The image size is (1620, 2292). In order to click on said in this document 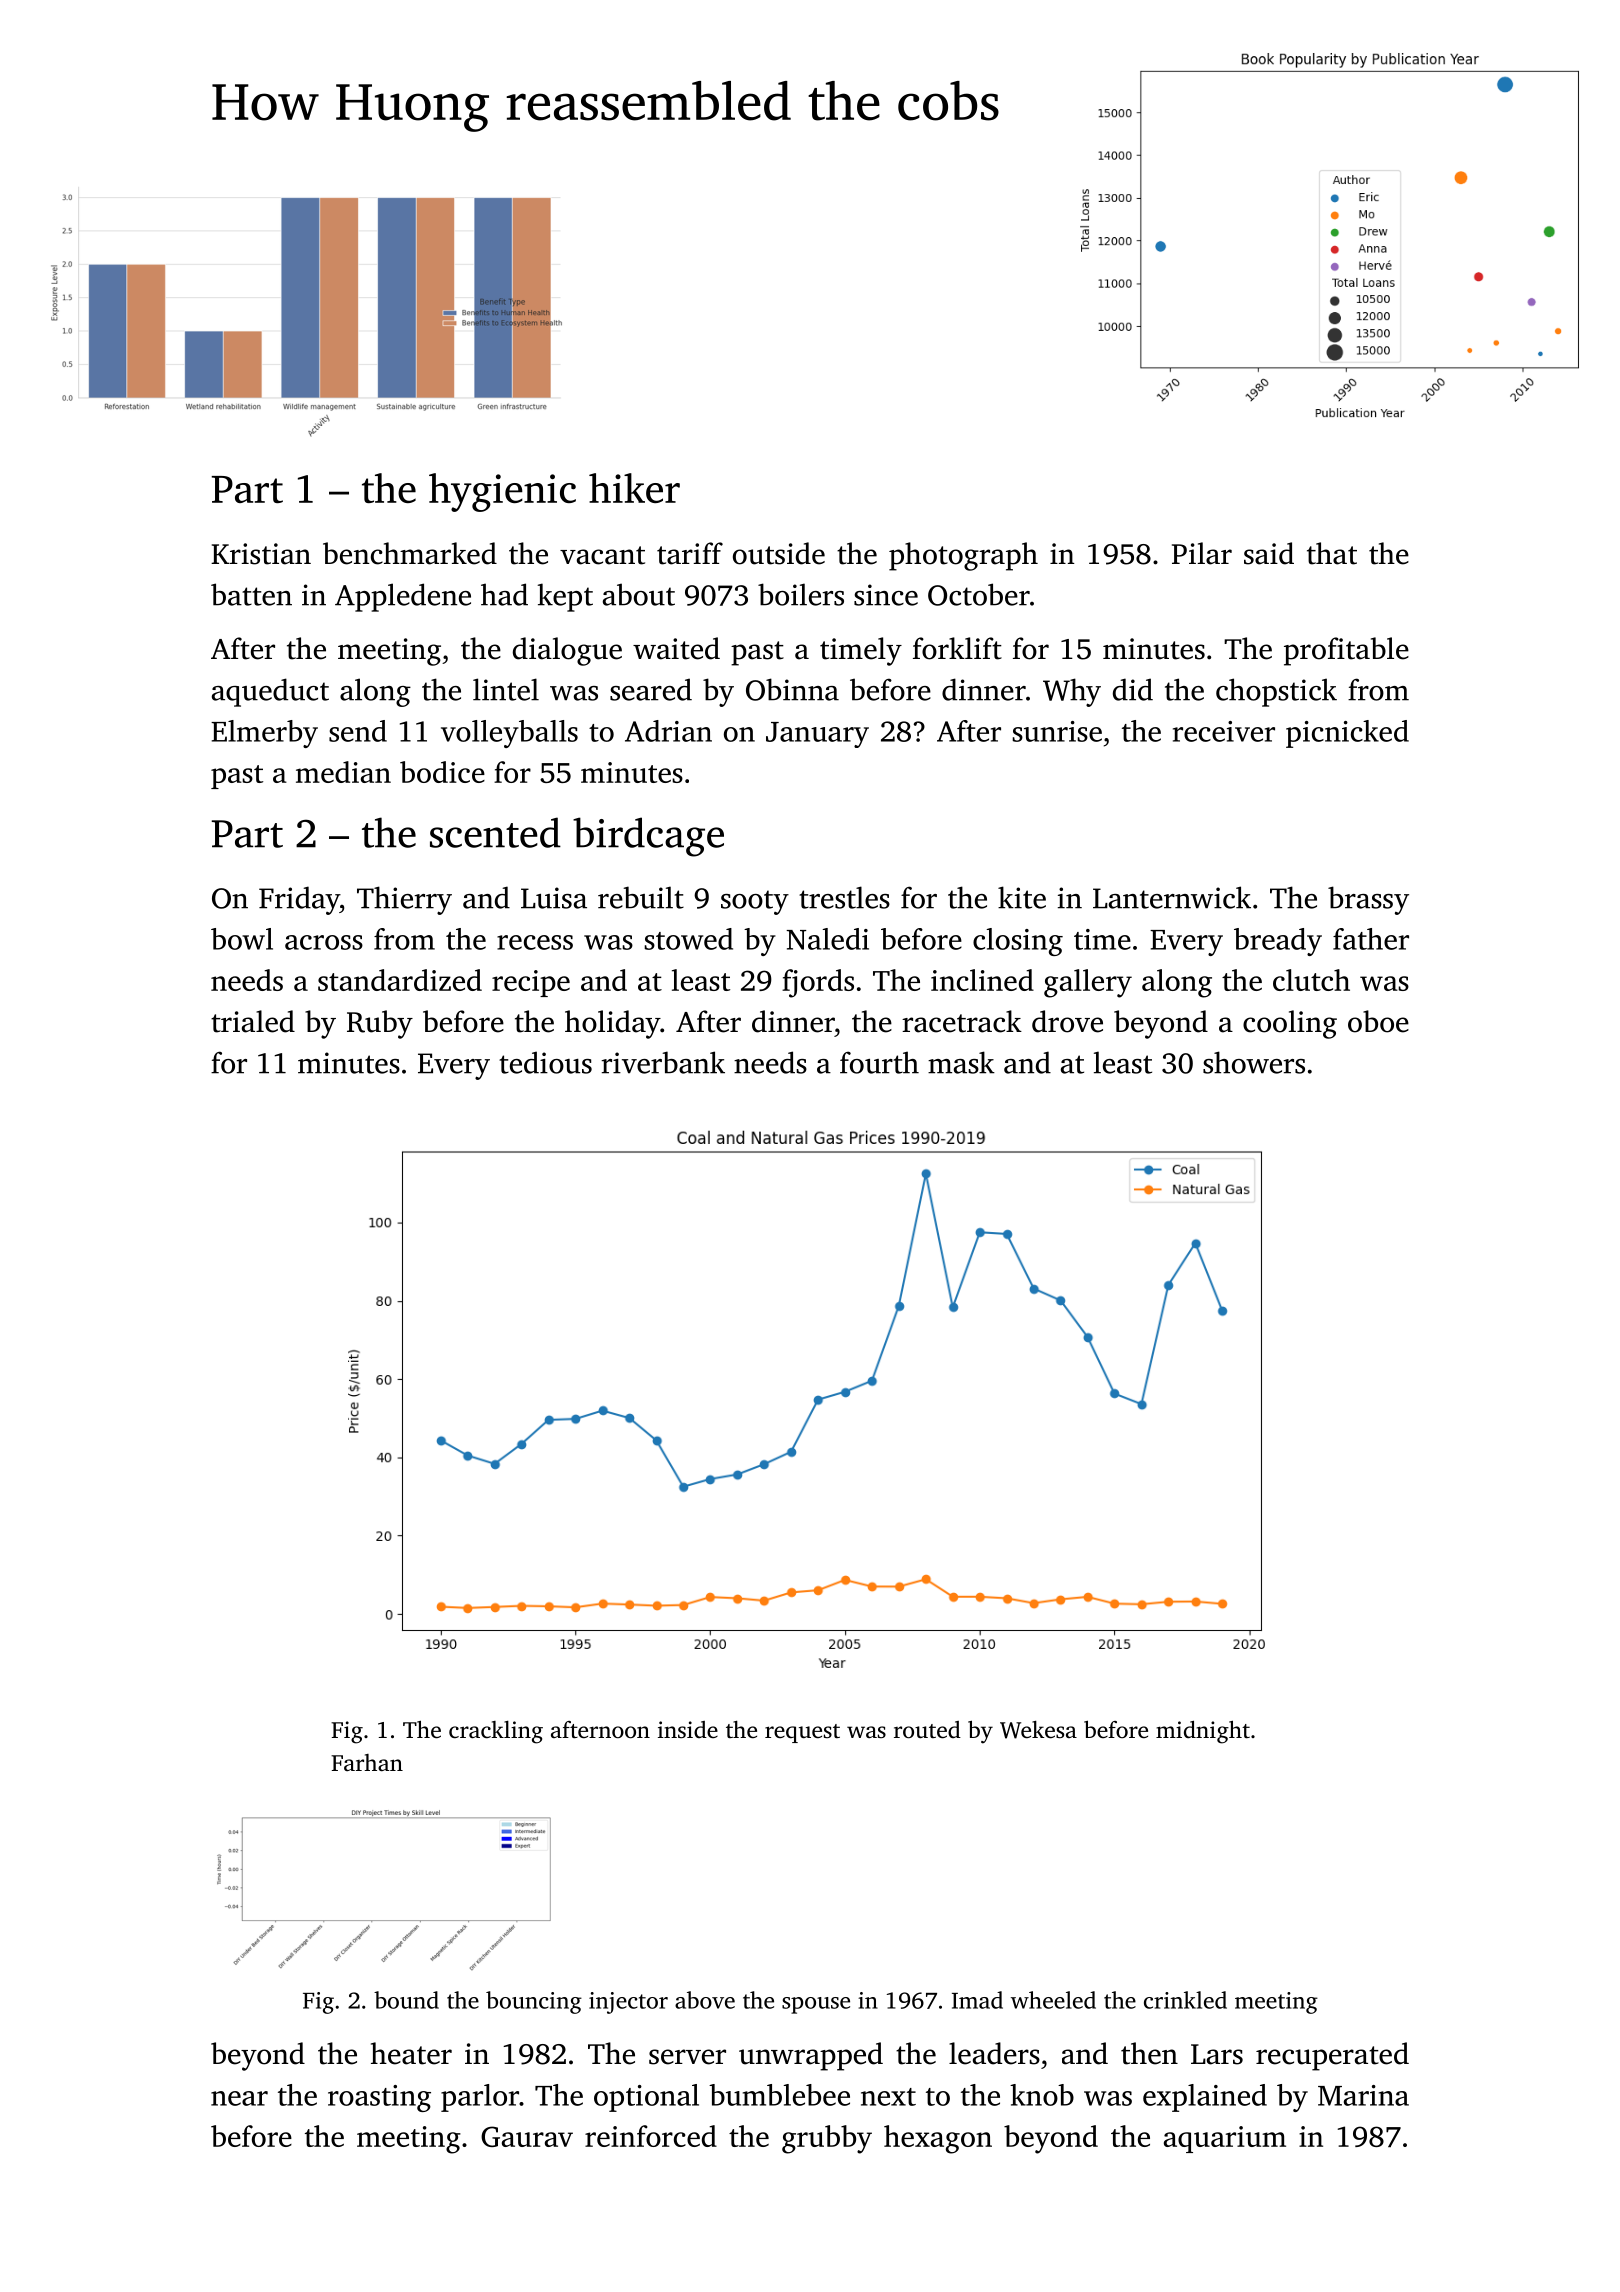, I will do `click(1269, 553)`.
